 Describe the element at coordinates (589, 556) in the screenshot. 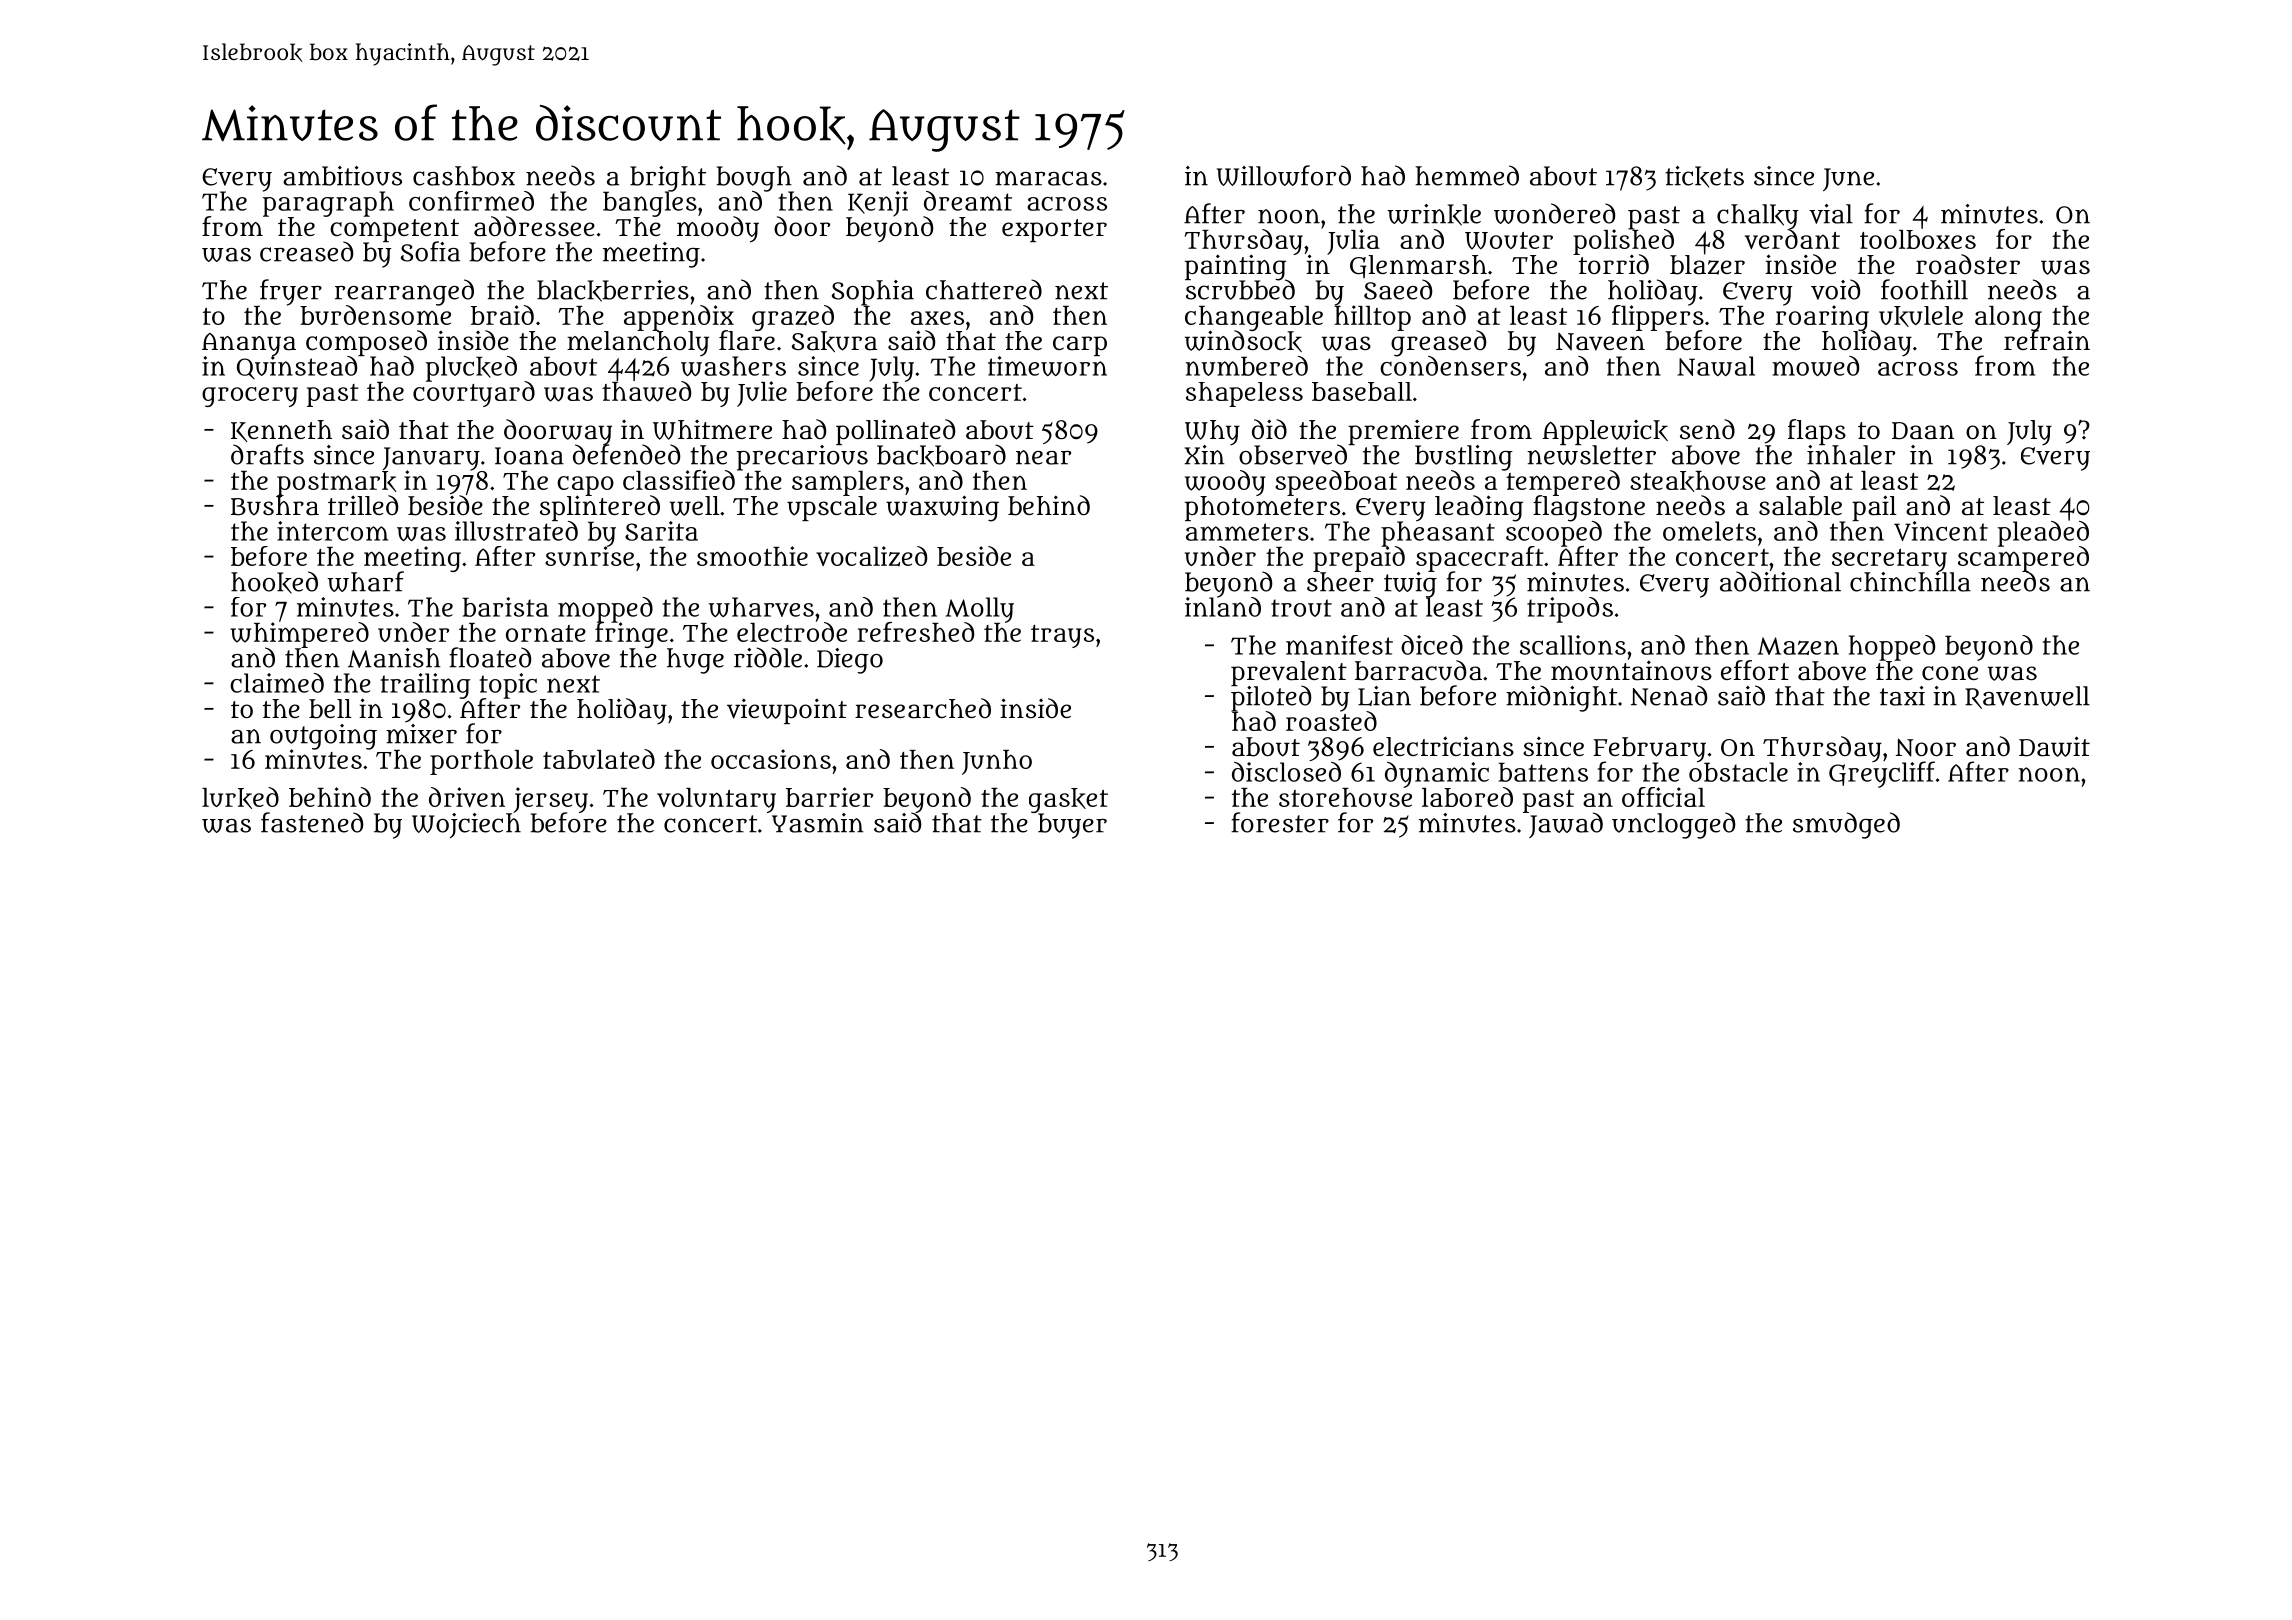

I see `sunrise` at that location.
